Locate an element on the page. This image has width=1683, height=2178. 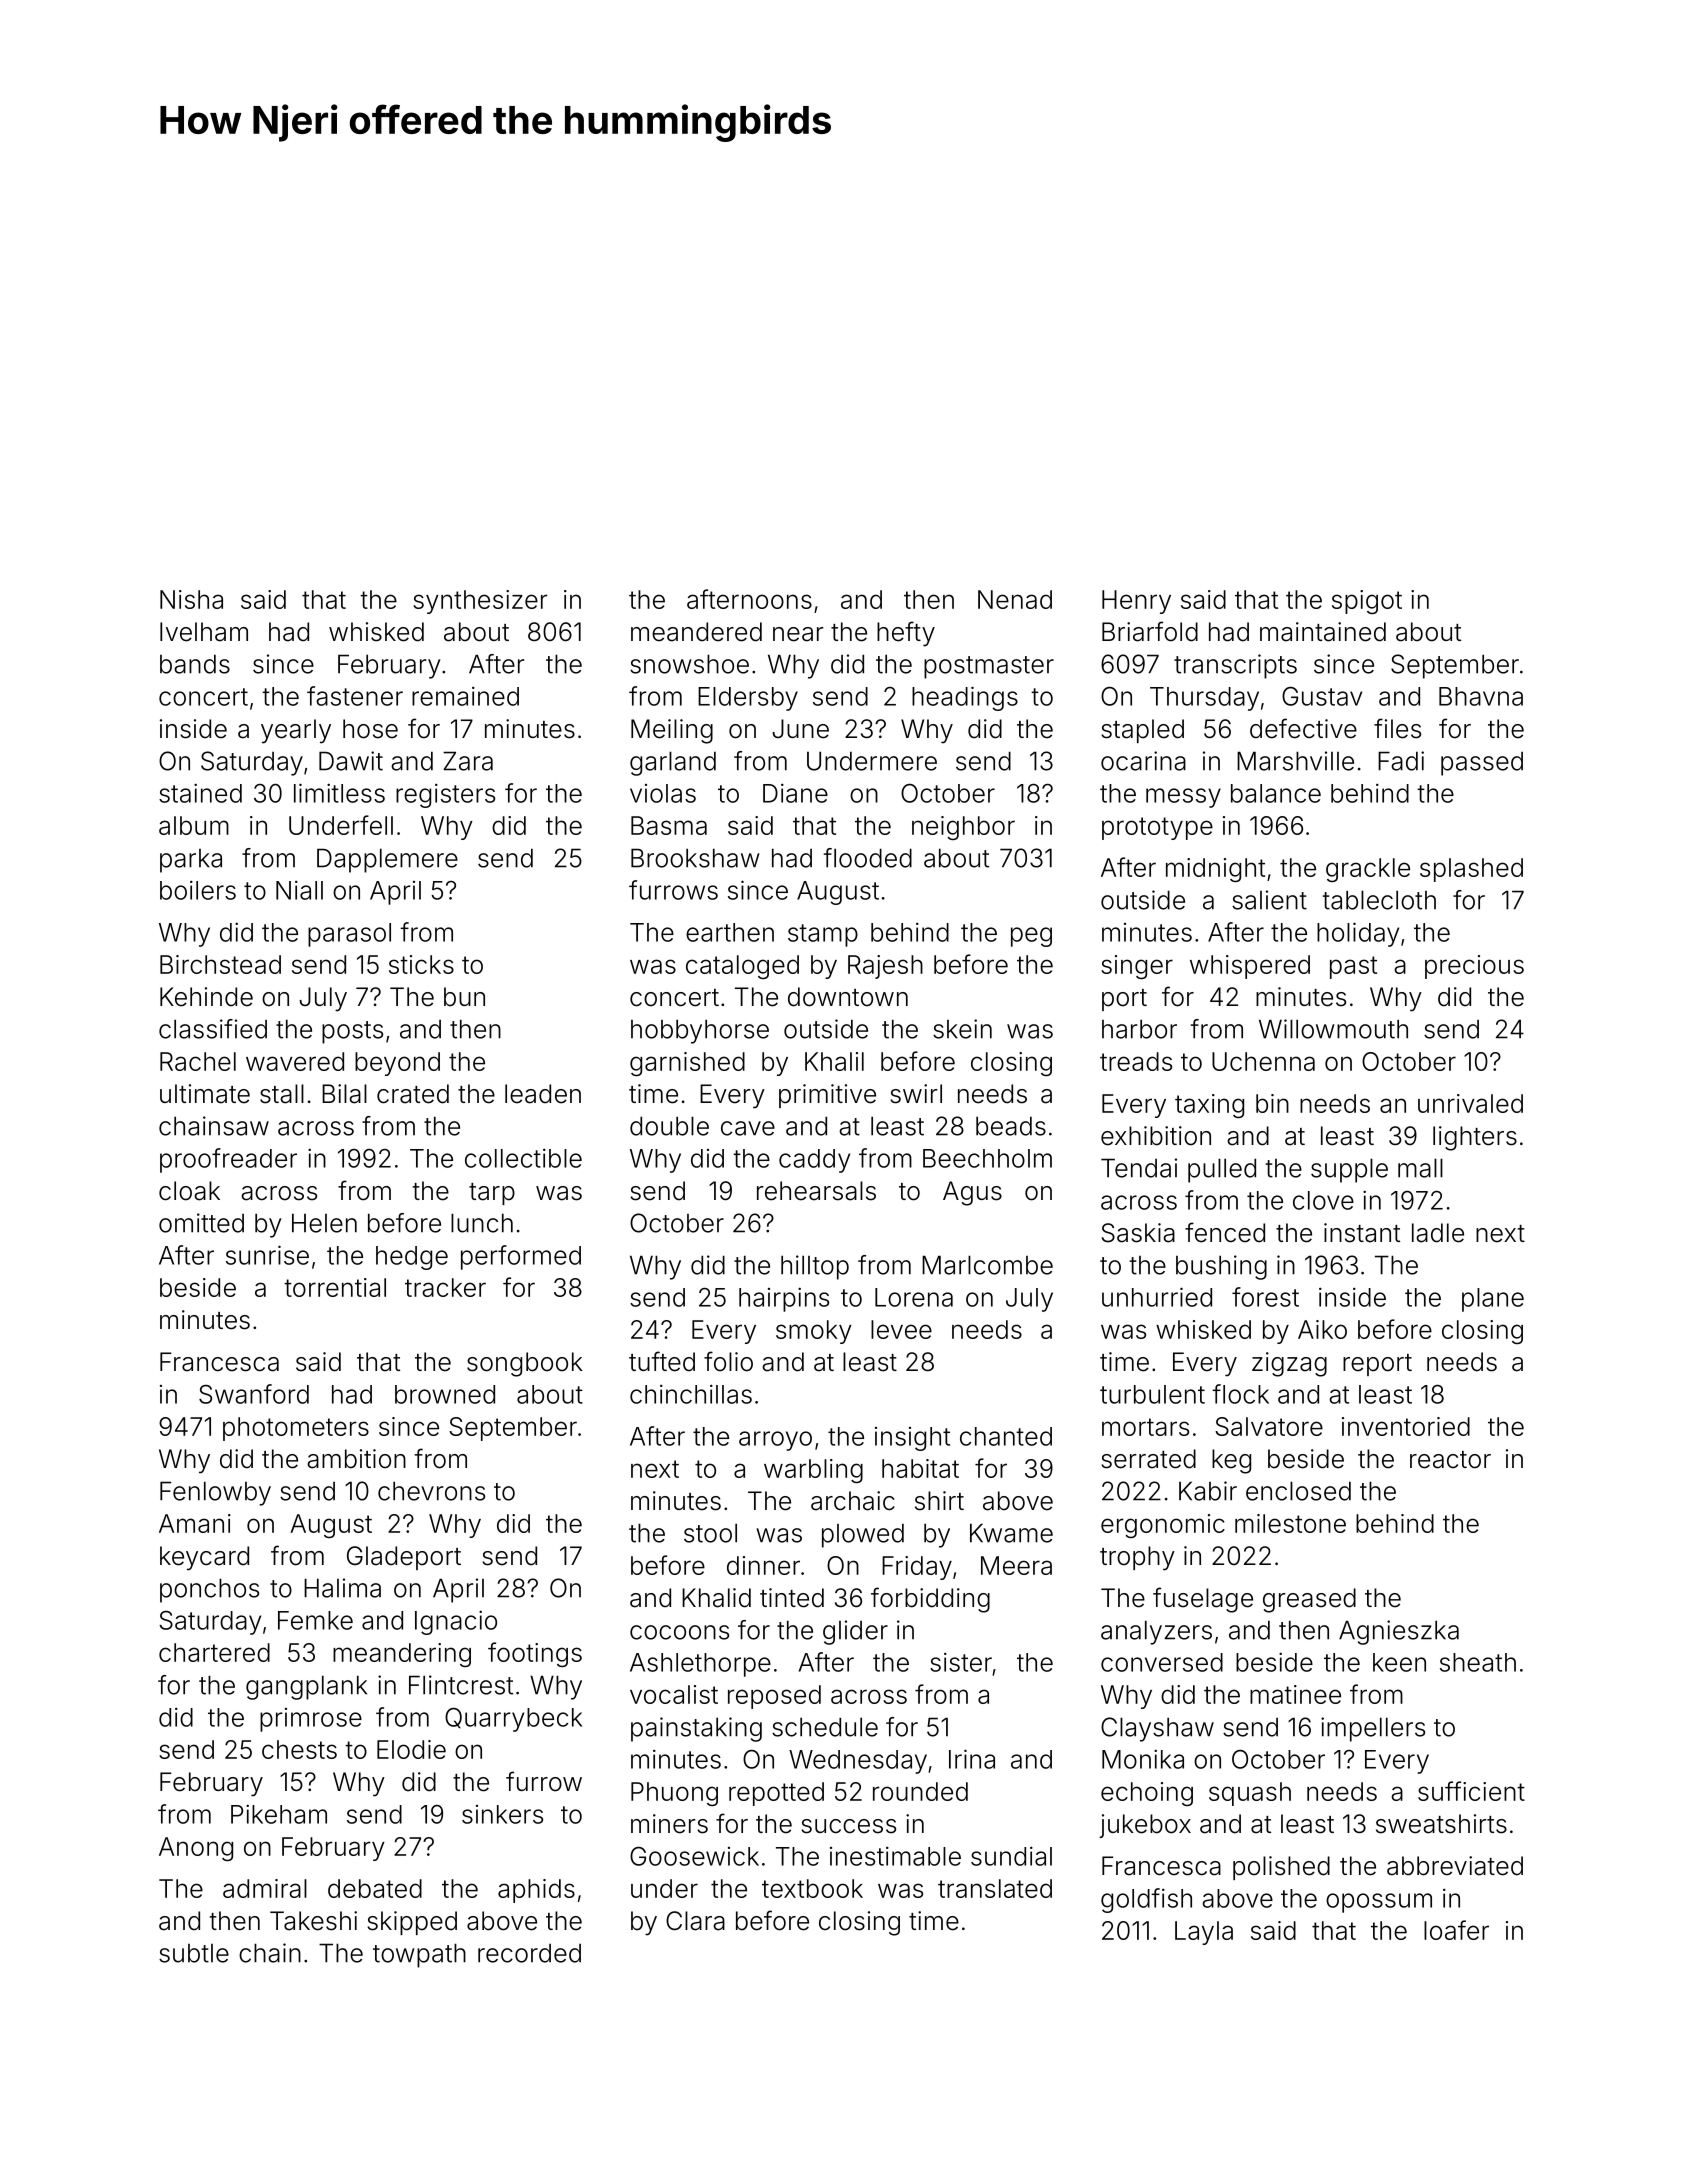
Nenad is located at coordinates (1015, 599).
